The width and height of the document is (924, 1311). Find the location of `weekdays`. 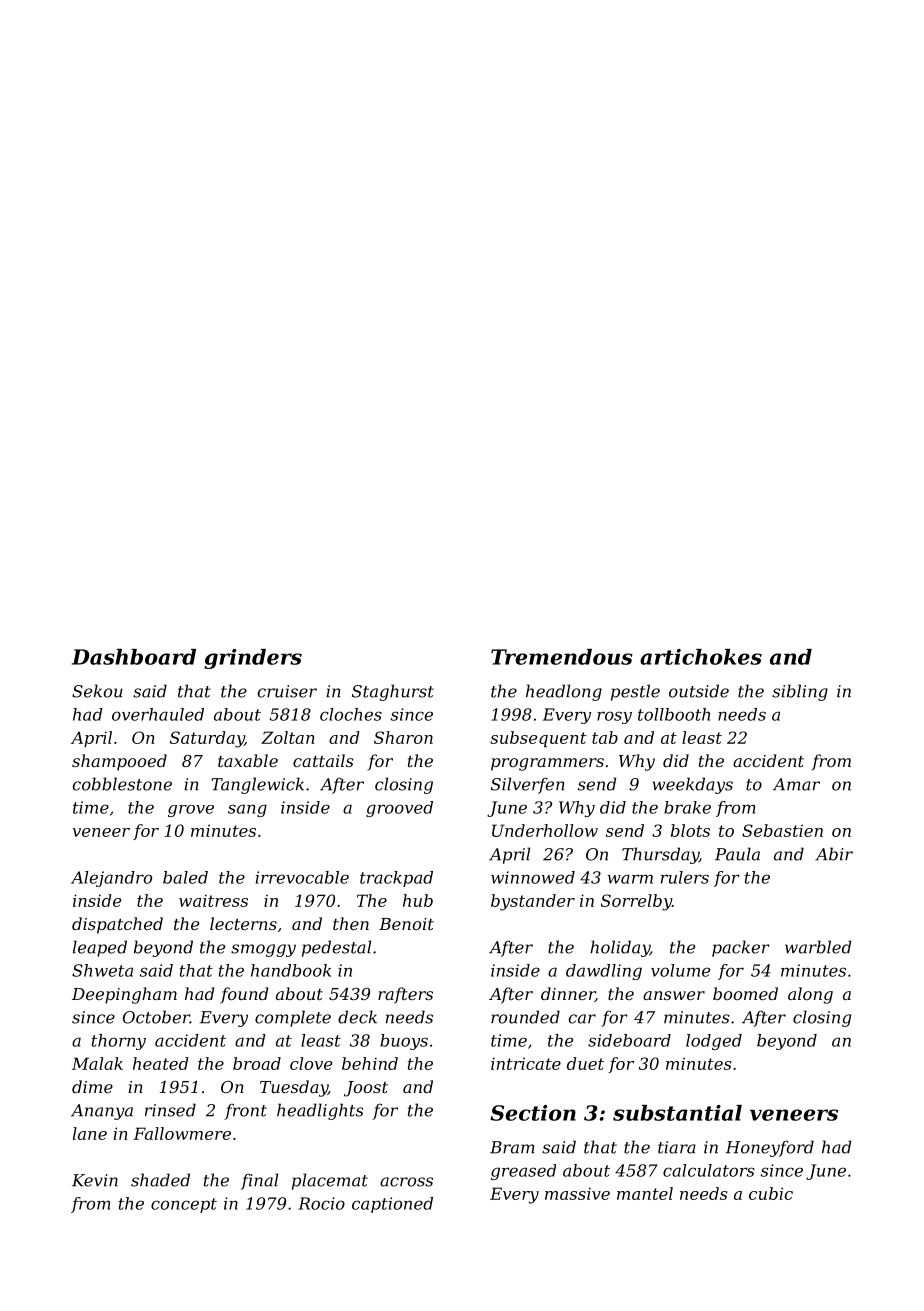

weekdays is located at coordinates (692, 785).
